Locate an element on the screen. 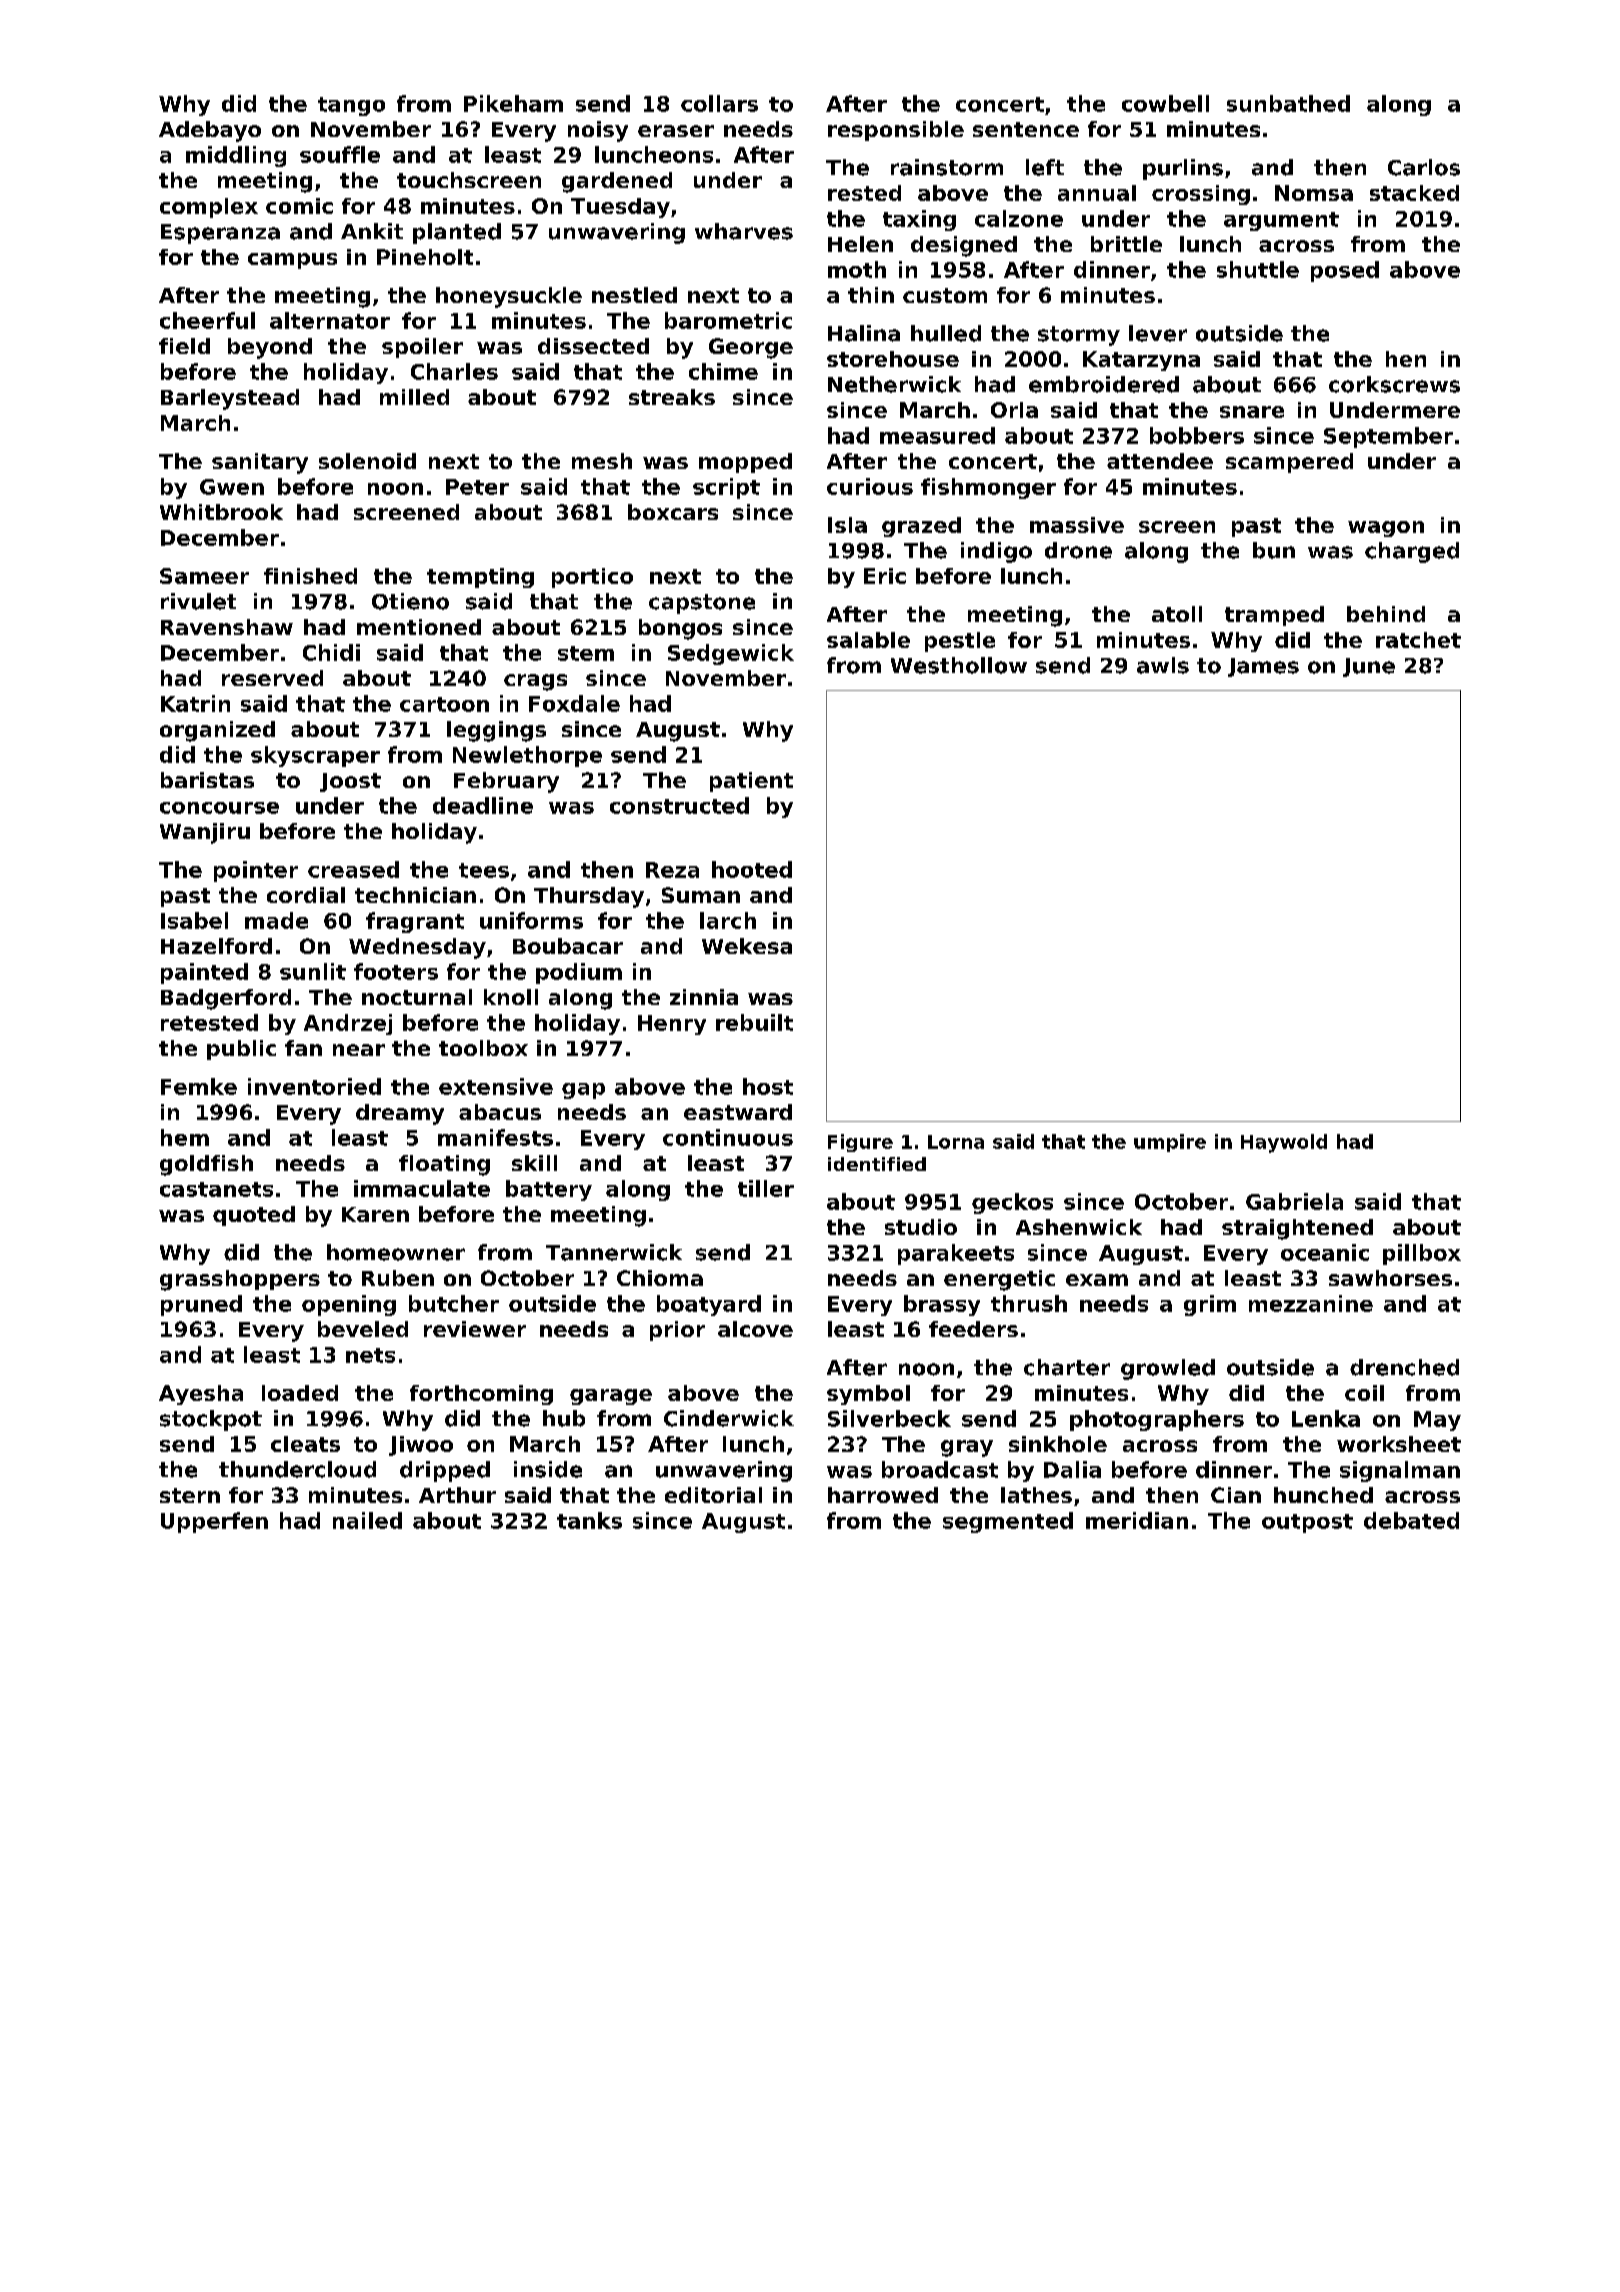 This screenshot has width=1620, height=2292. inventoried is located at coordinates (314, 1086).
